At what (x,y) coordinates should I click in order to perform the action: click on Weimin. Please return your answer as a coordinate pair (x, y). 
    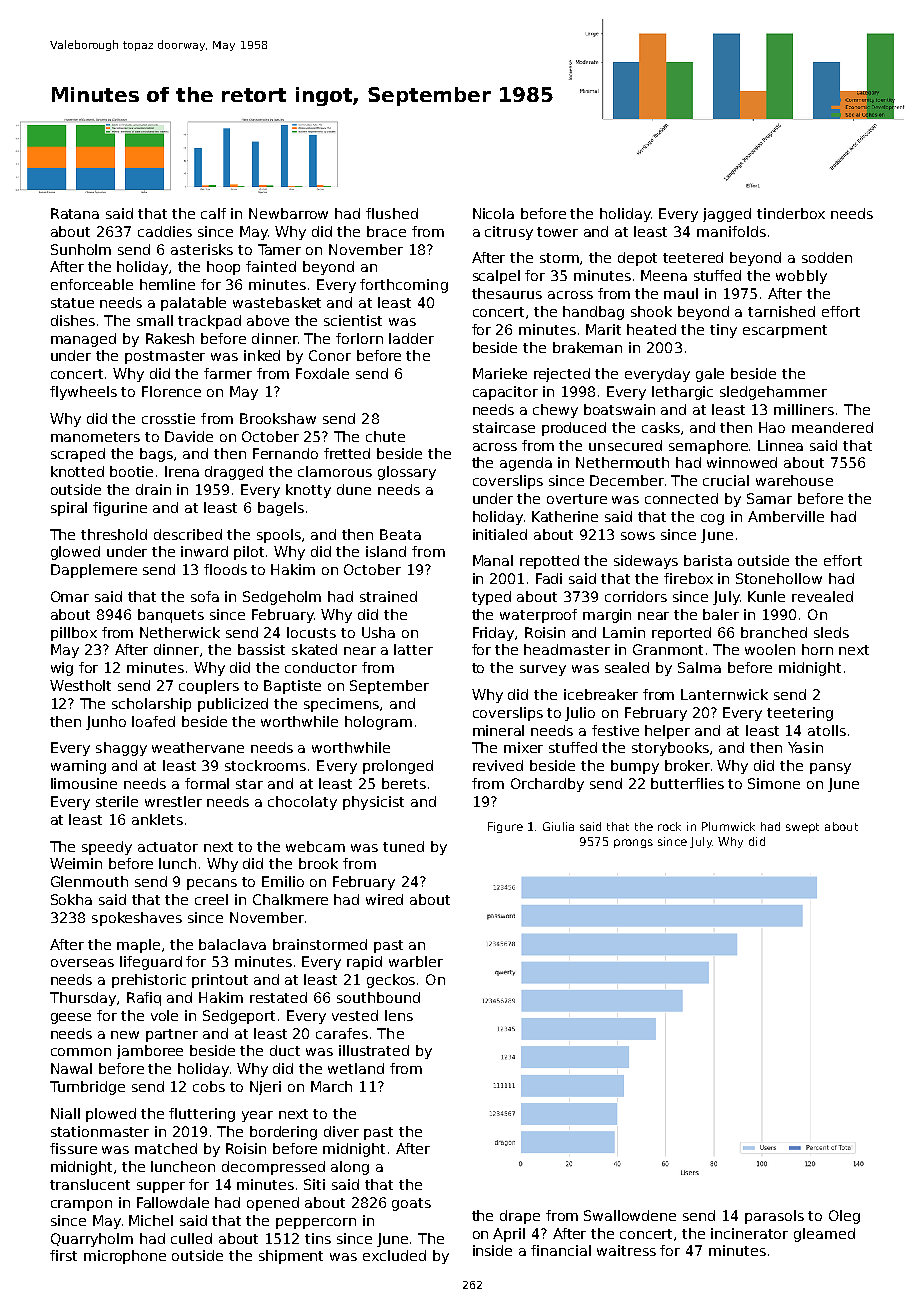
    Looking at the image, I should click on (76, 863).
